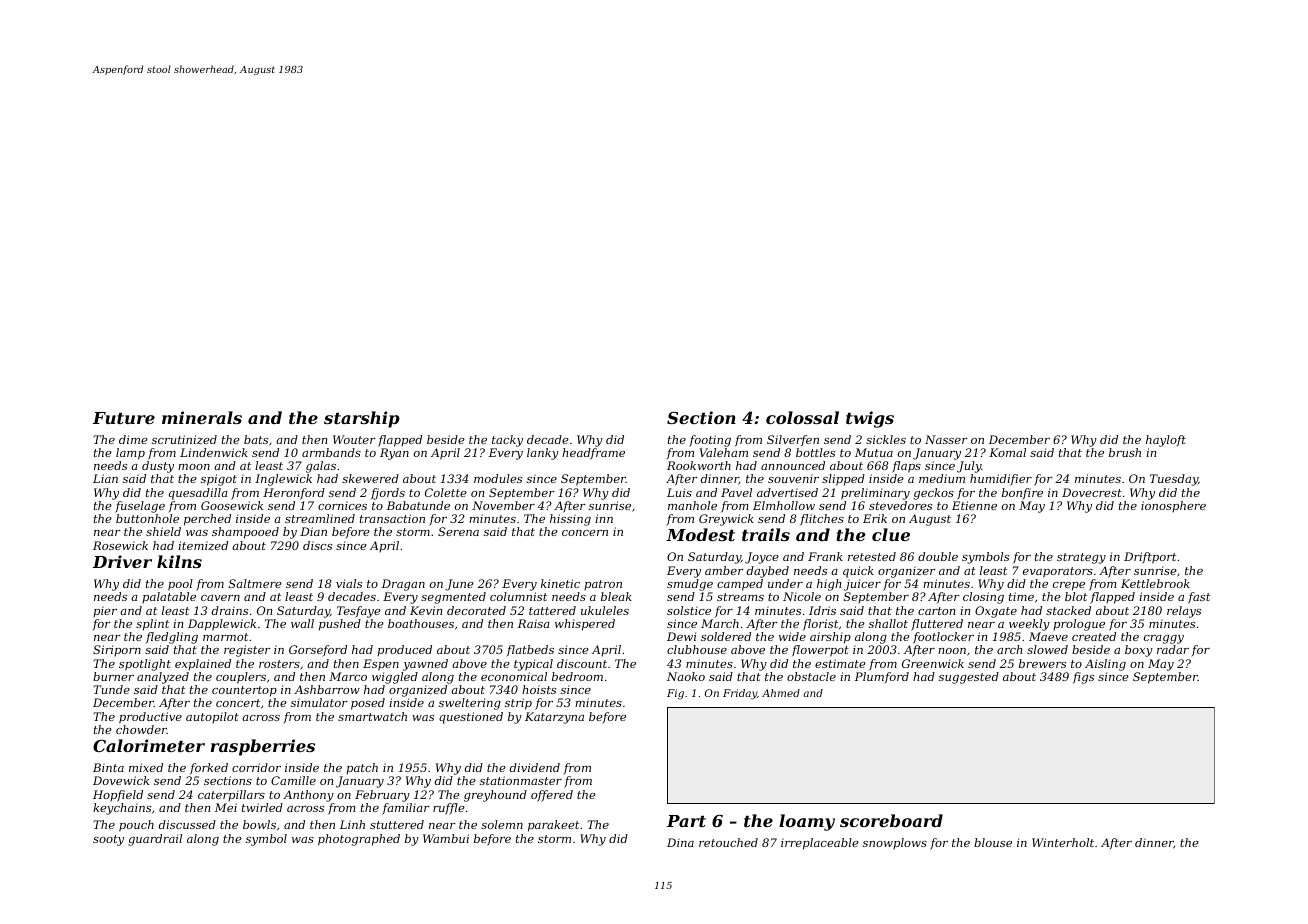  What do you see at coordinates (1063, 842) in the screenshot?
I see `Winterholt` at bounding box center [1063, 842].
